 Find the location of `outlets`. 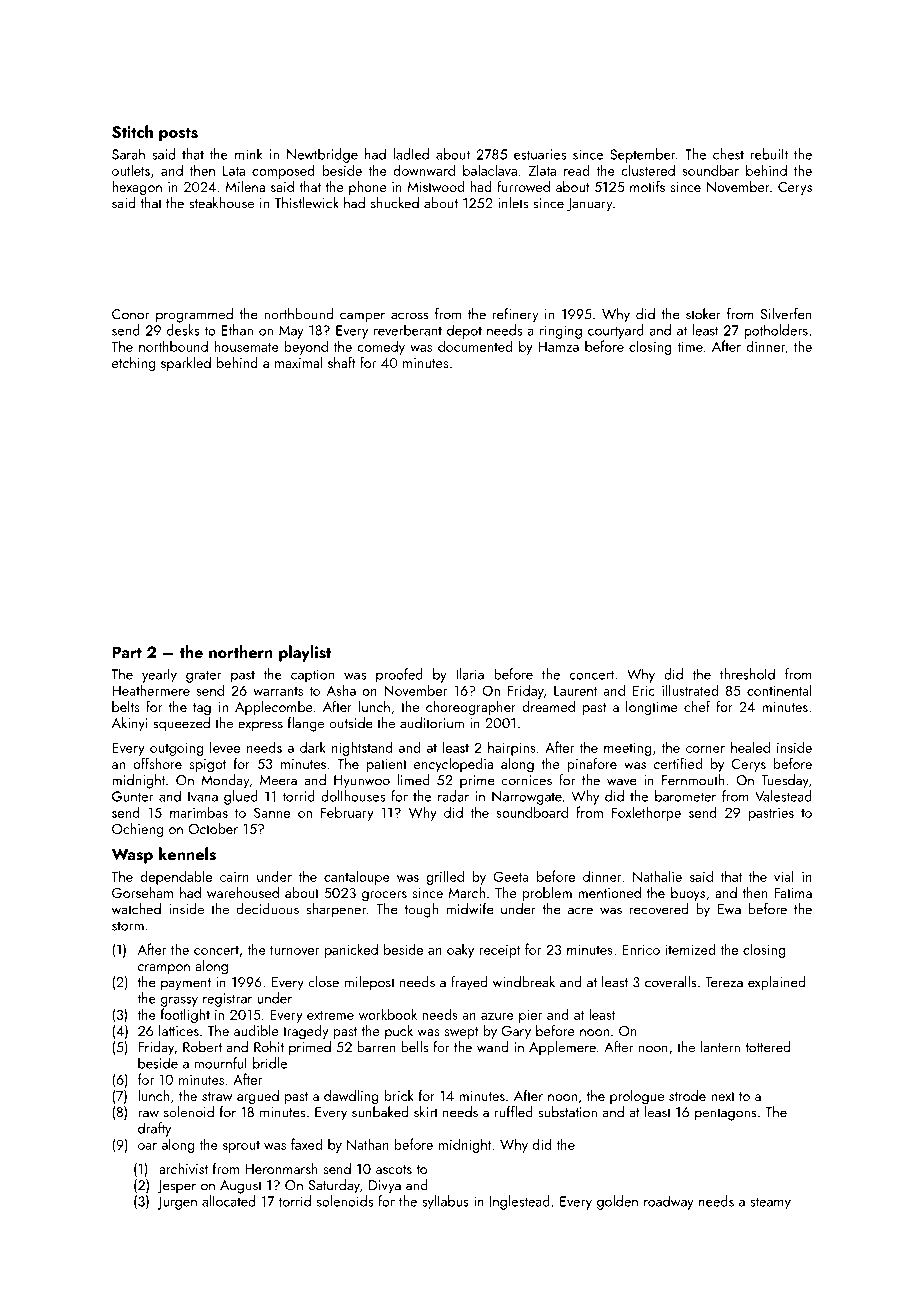

outlets is located at coordinates (131, 170).
